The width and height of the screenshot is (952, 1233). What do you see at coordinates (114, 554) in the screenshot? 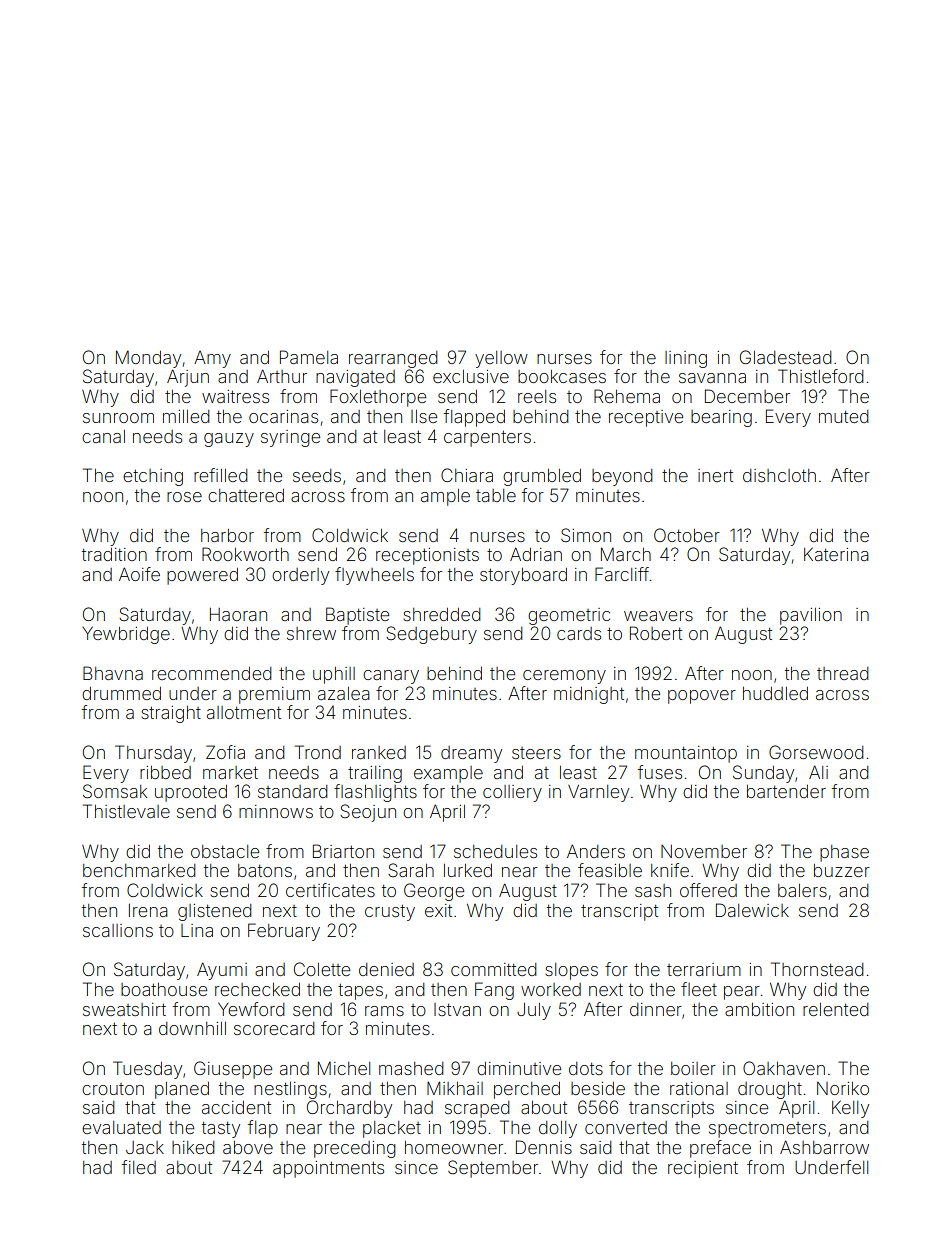
I see `tradition` at bounding box center [114, 554].
